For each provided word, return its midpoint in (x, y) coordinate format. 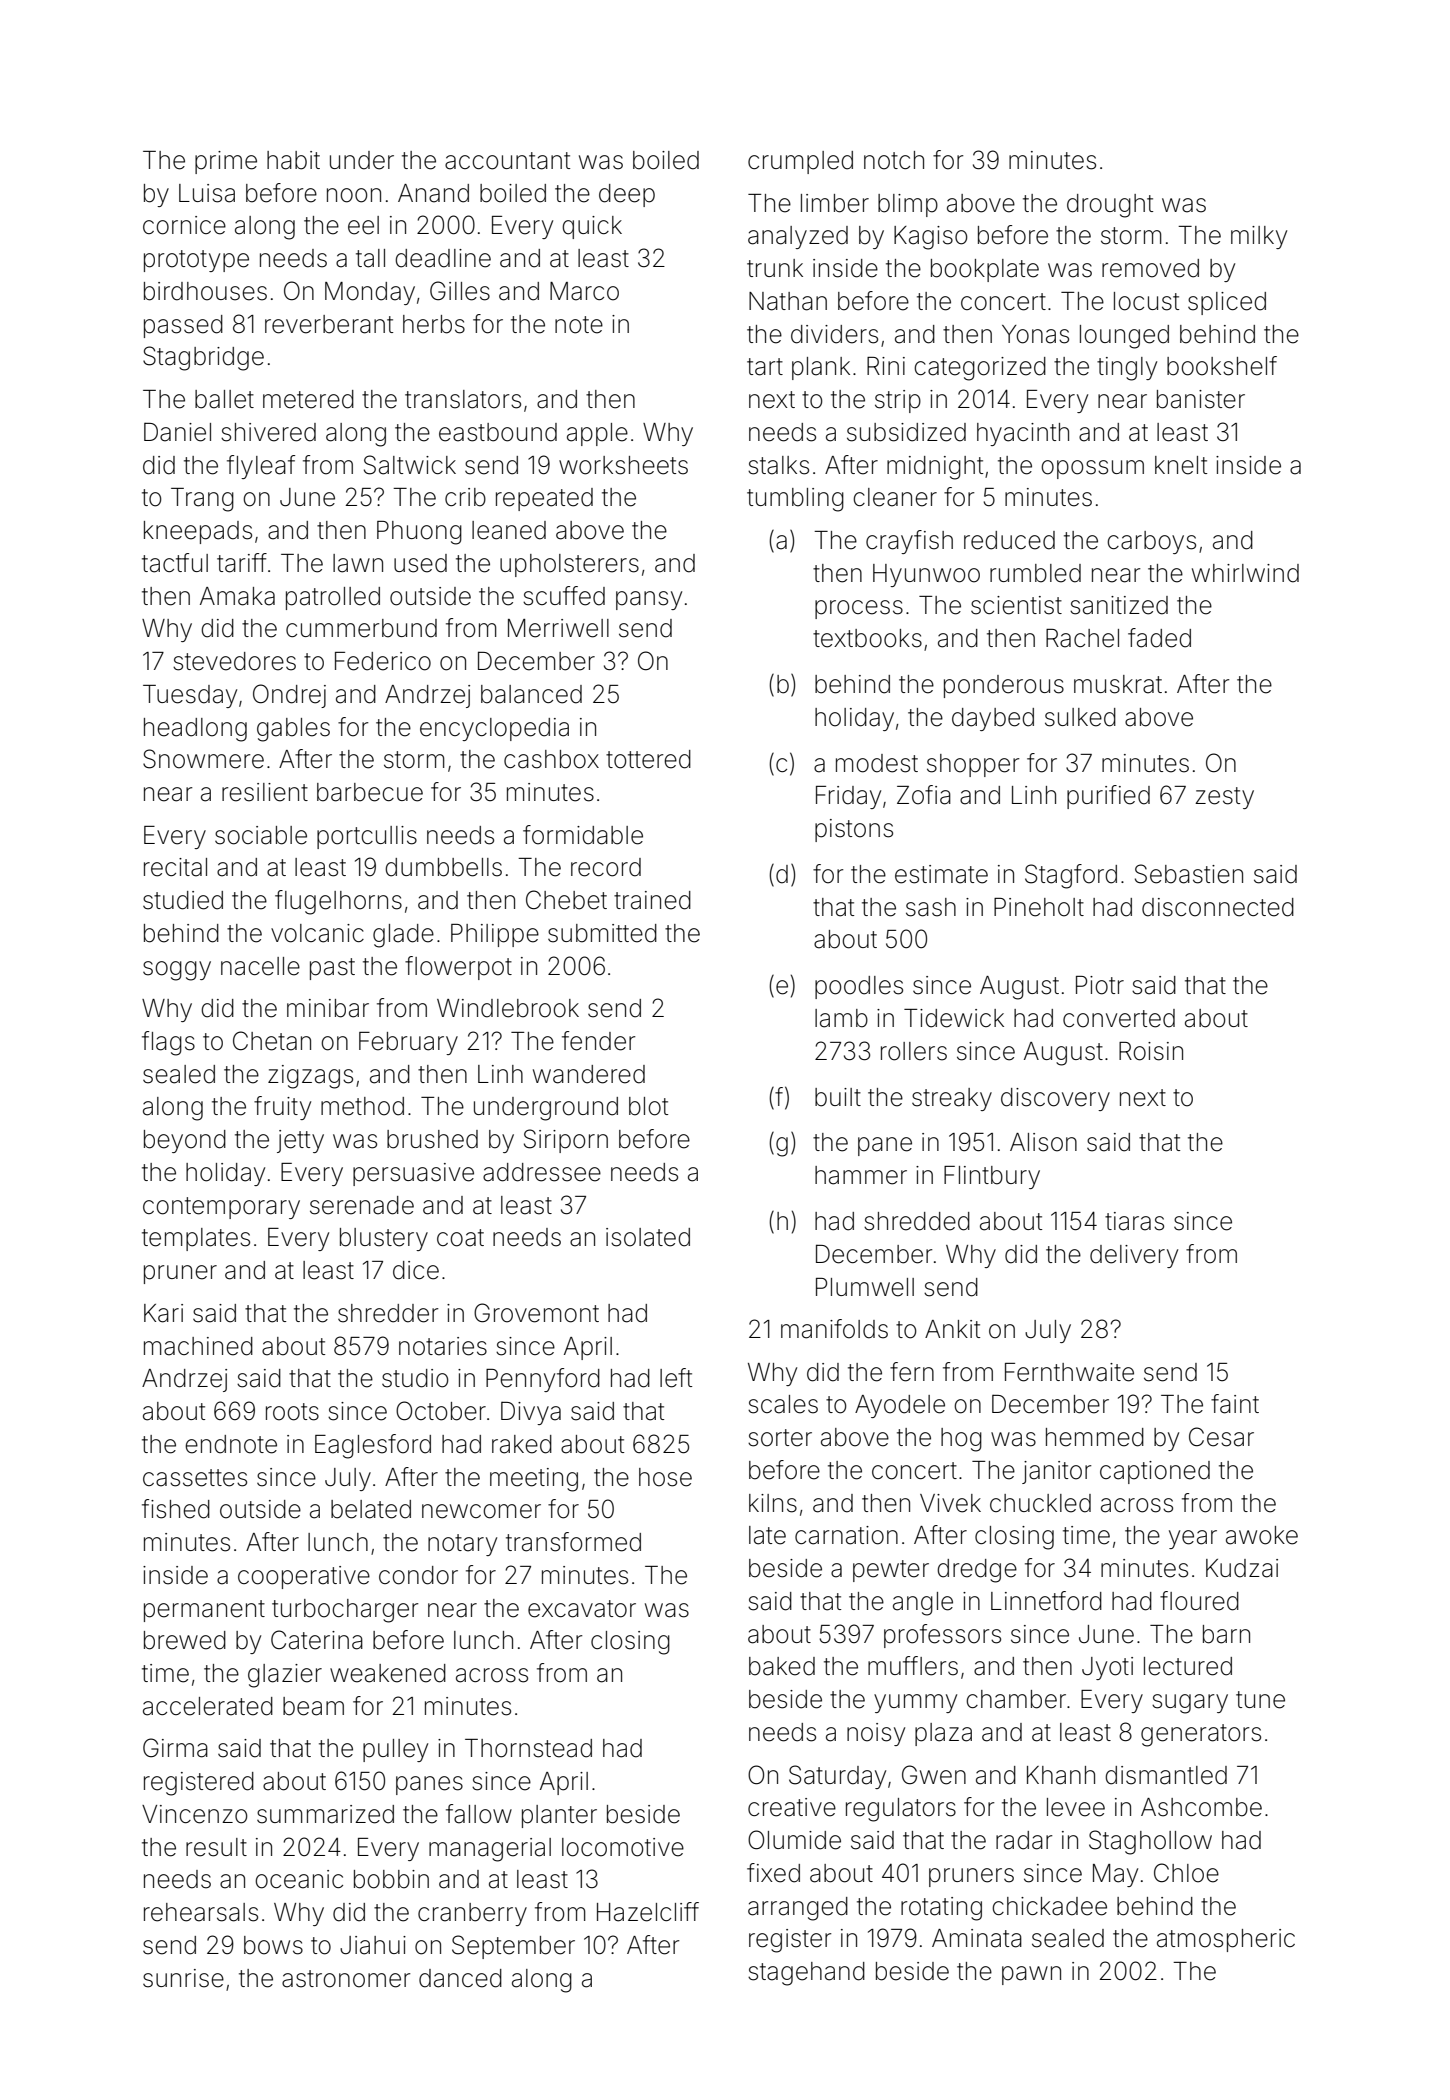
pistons (854, 830)
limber (835, 203)
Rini (886, 366)
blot (648, 1106)
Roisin (1151, 1051)
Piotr (1100, 985)
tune (1260, 1700)
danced (460, 1978)
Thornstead (528, 1748)
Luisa (207, 193)
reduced (1009, 540)
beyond (185, 1141)
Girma (175, 1748)
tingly (1127, 369)
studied (183, 900)
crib (465, 497)
